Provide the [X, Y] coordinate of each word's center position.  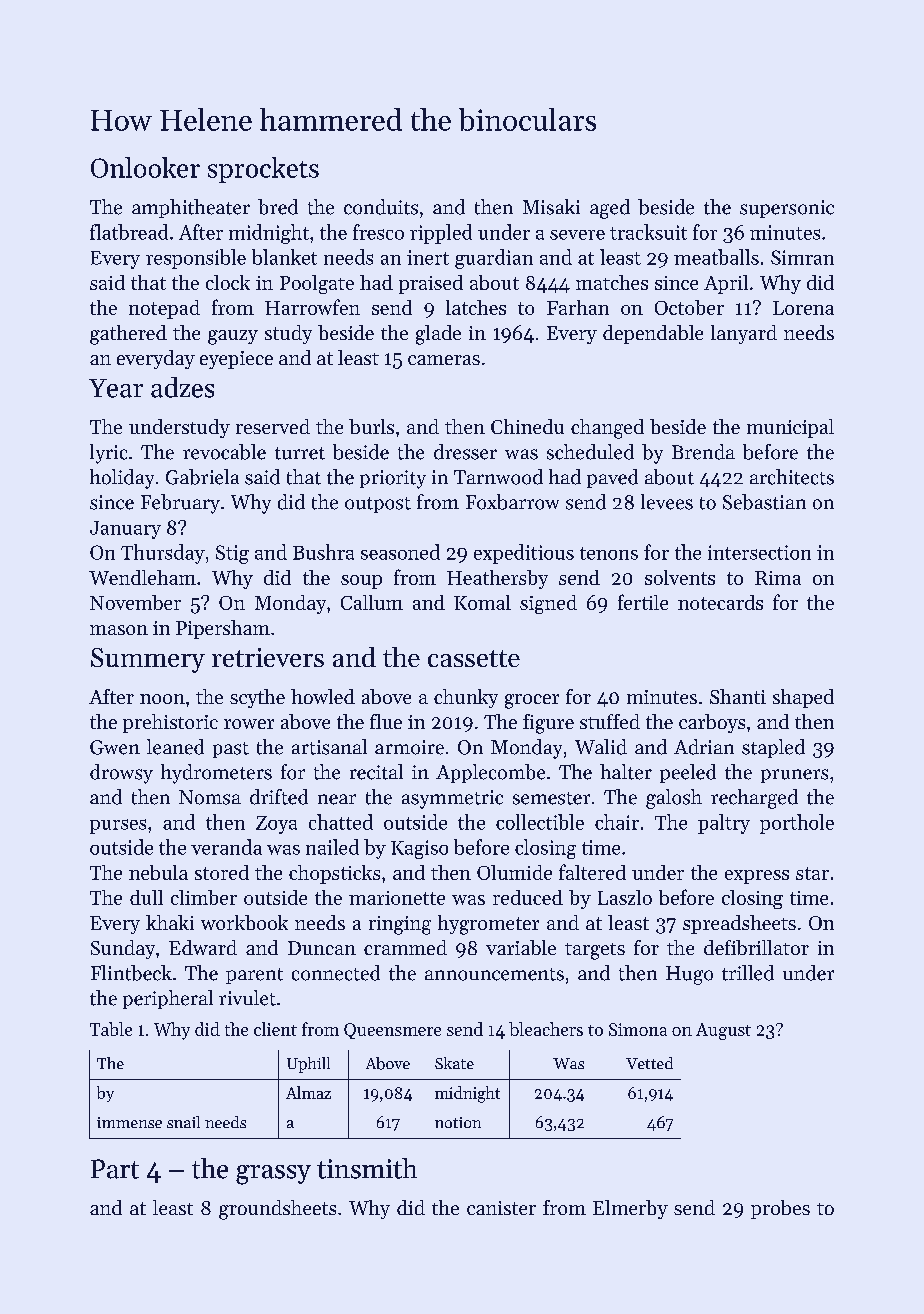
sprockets [263, 170]
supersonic [787, 209]
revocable [224, 452]
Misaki [551, 207]
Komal [482, 602]
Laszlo [625, 897]
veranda [226, 847]
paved [612, 478]
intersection [759, 552]
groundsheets [277, 1210]
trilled [748, 973]
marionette [397, 898]
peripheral [168, 999]
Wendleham [142, 577]
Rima [778, 578]
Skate [454, 1063]
